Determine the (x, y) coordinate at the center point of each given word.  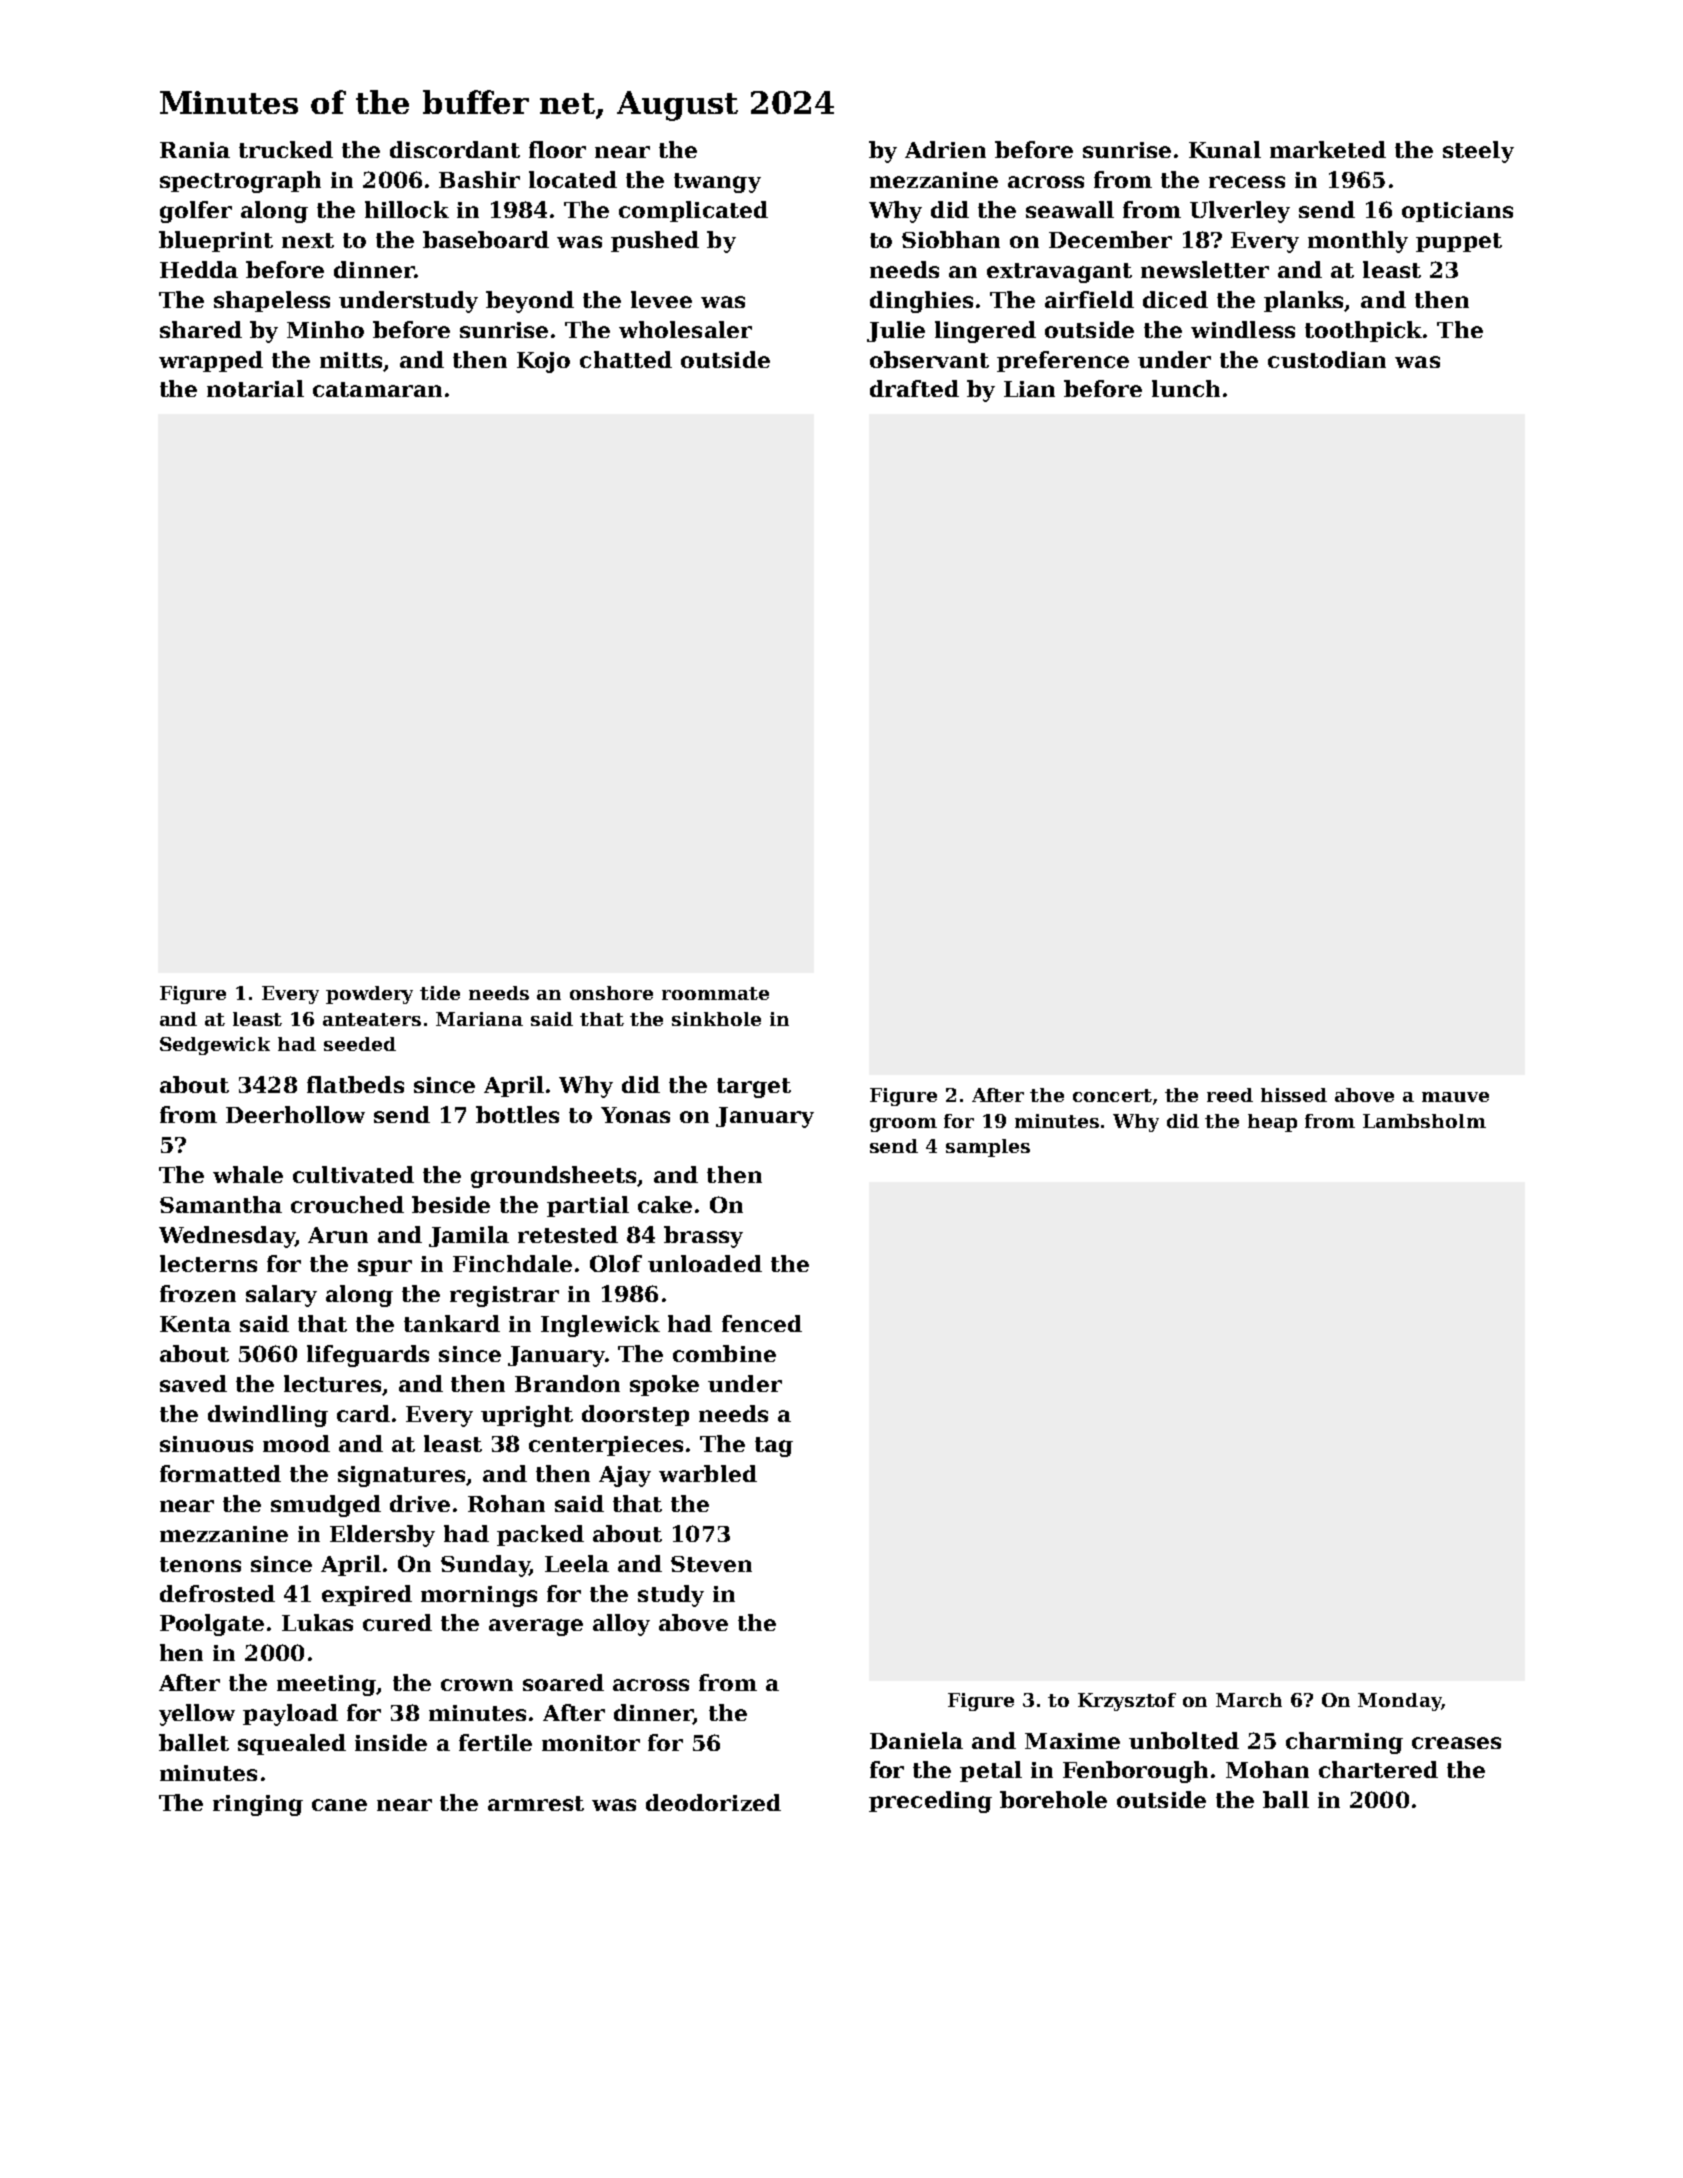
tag (774, 1447)
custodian (1327, 359)
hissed (1294, 1095)
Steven (711, 1564)
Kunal (1225, 149)
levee (661, 299)
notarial (255, 388)
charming (1344, 1743)
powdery (369, 995)
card (363, 1413)
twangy (717, 183)
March (1249, 1700)
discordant (455, 149)
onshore (611, 993)
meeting (327, 1685)
